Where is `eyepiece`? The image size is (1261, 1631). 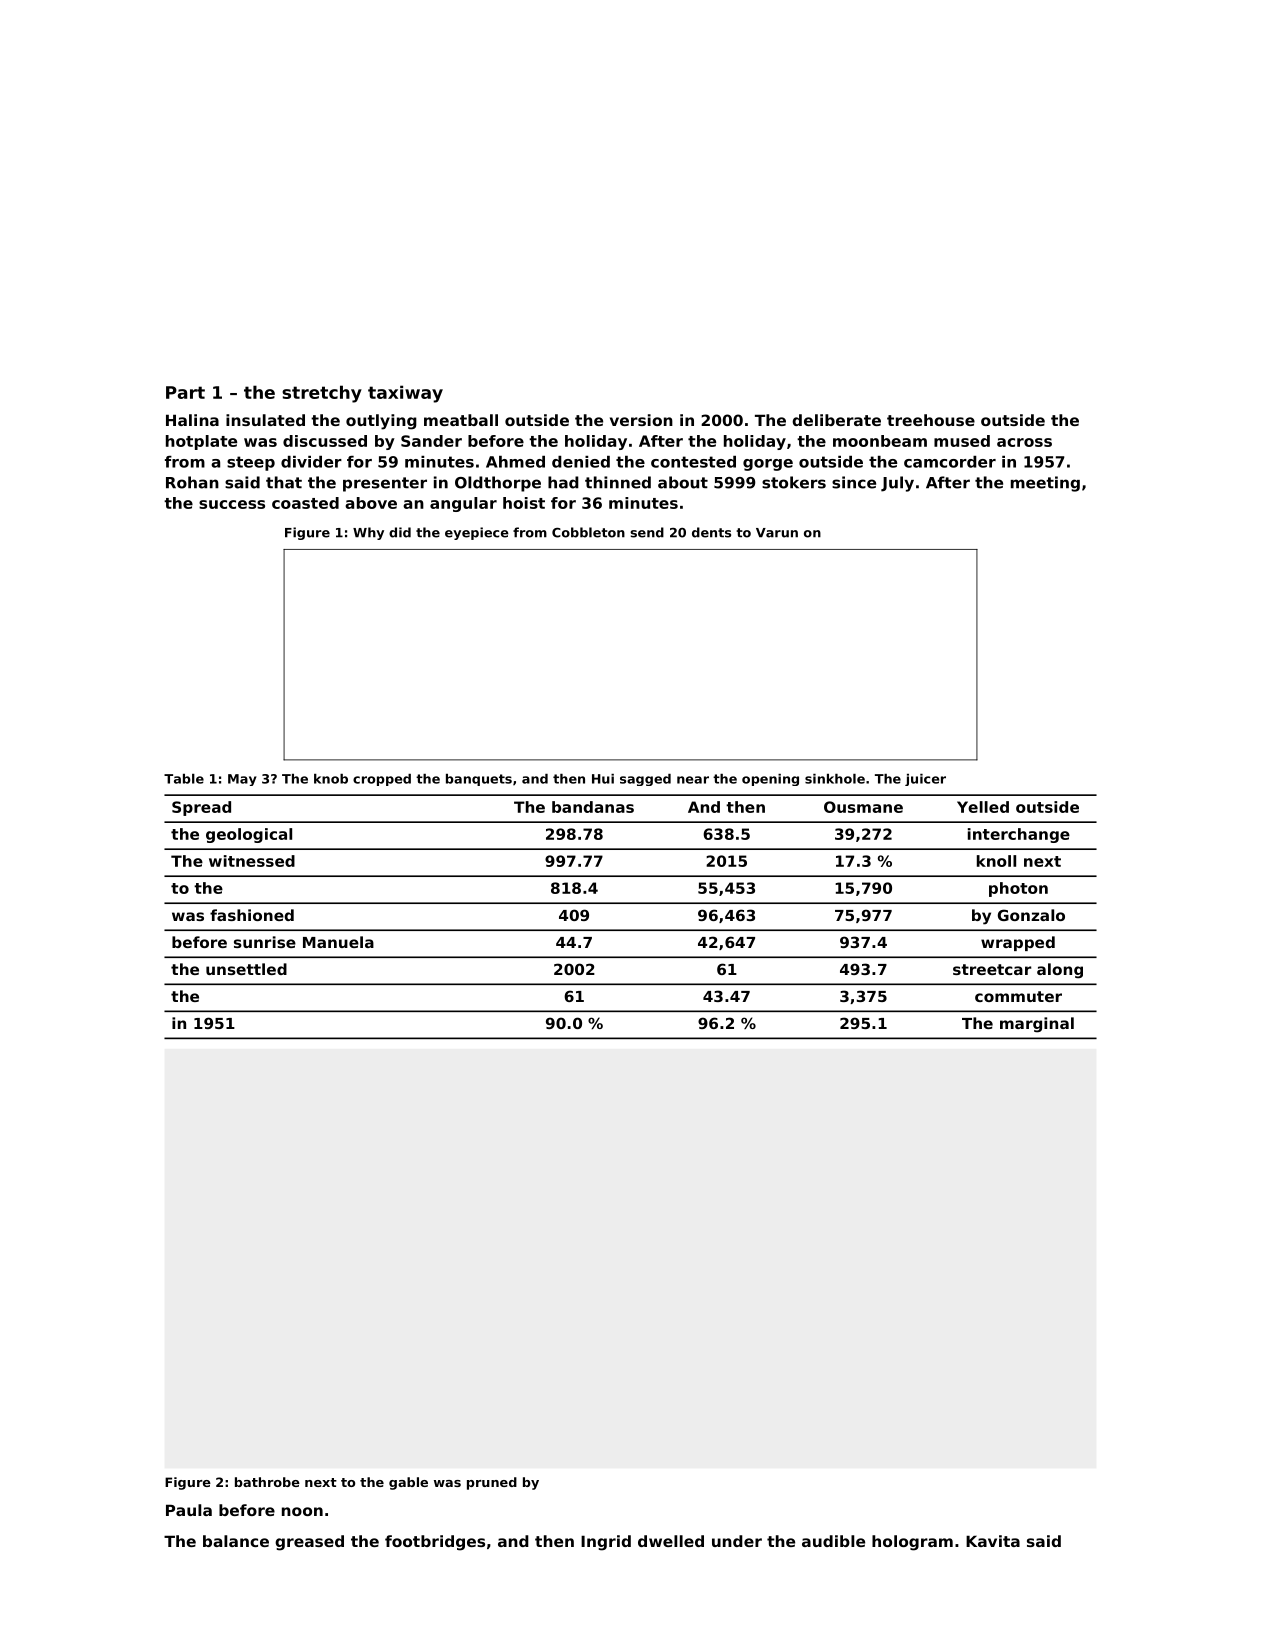
eyepiece is located at coordinates (477, 533).
